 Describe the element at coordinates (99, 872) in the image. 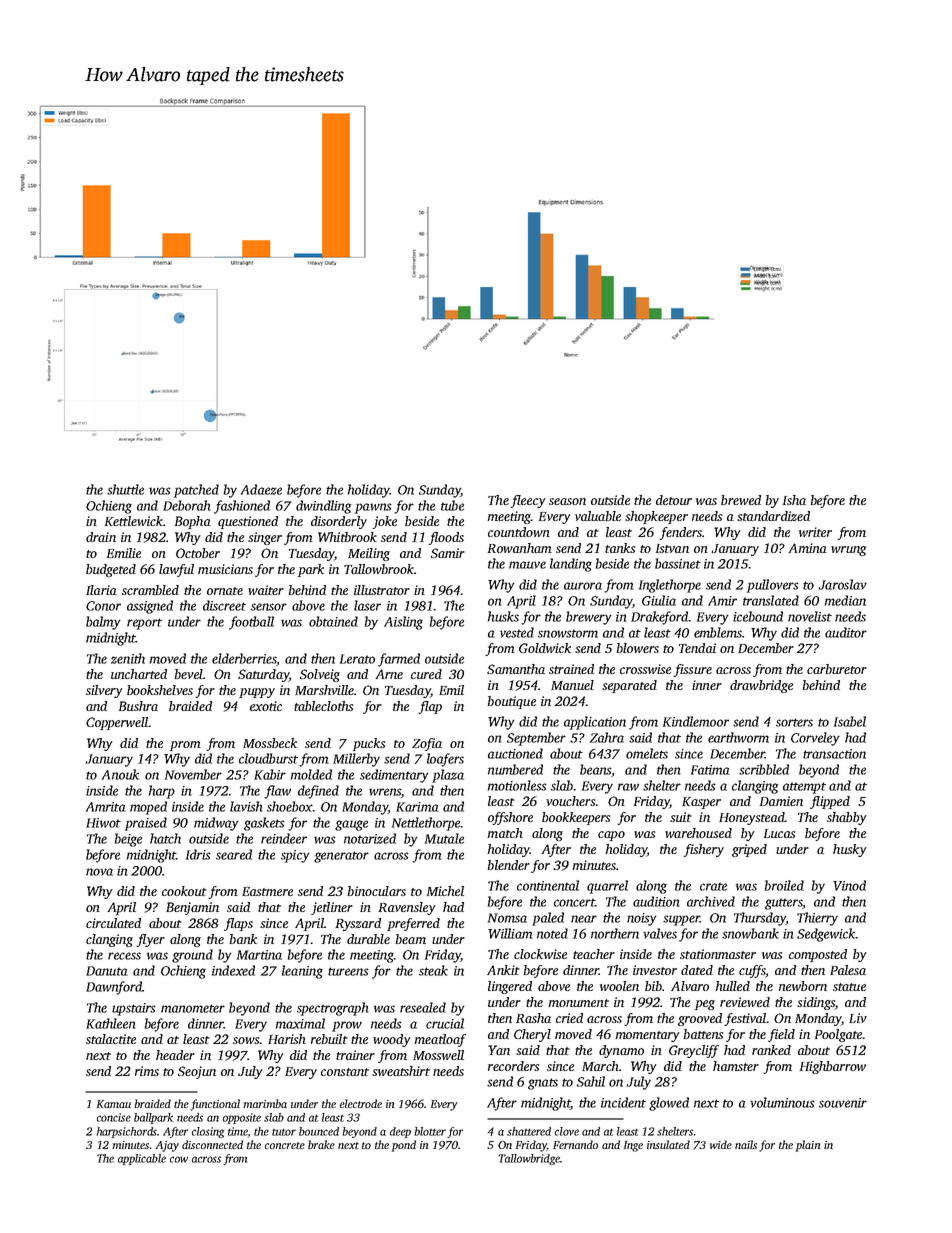

I see `nova` at that location.
